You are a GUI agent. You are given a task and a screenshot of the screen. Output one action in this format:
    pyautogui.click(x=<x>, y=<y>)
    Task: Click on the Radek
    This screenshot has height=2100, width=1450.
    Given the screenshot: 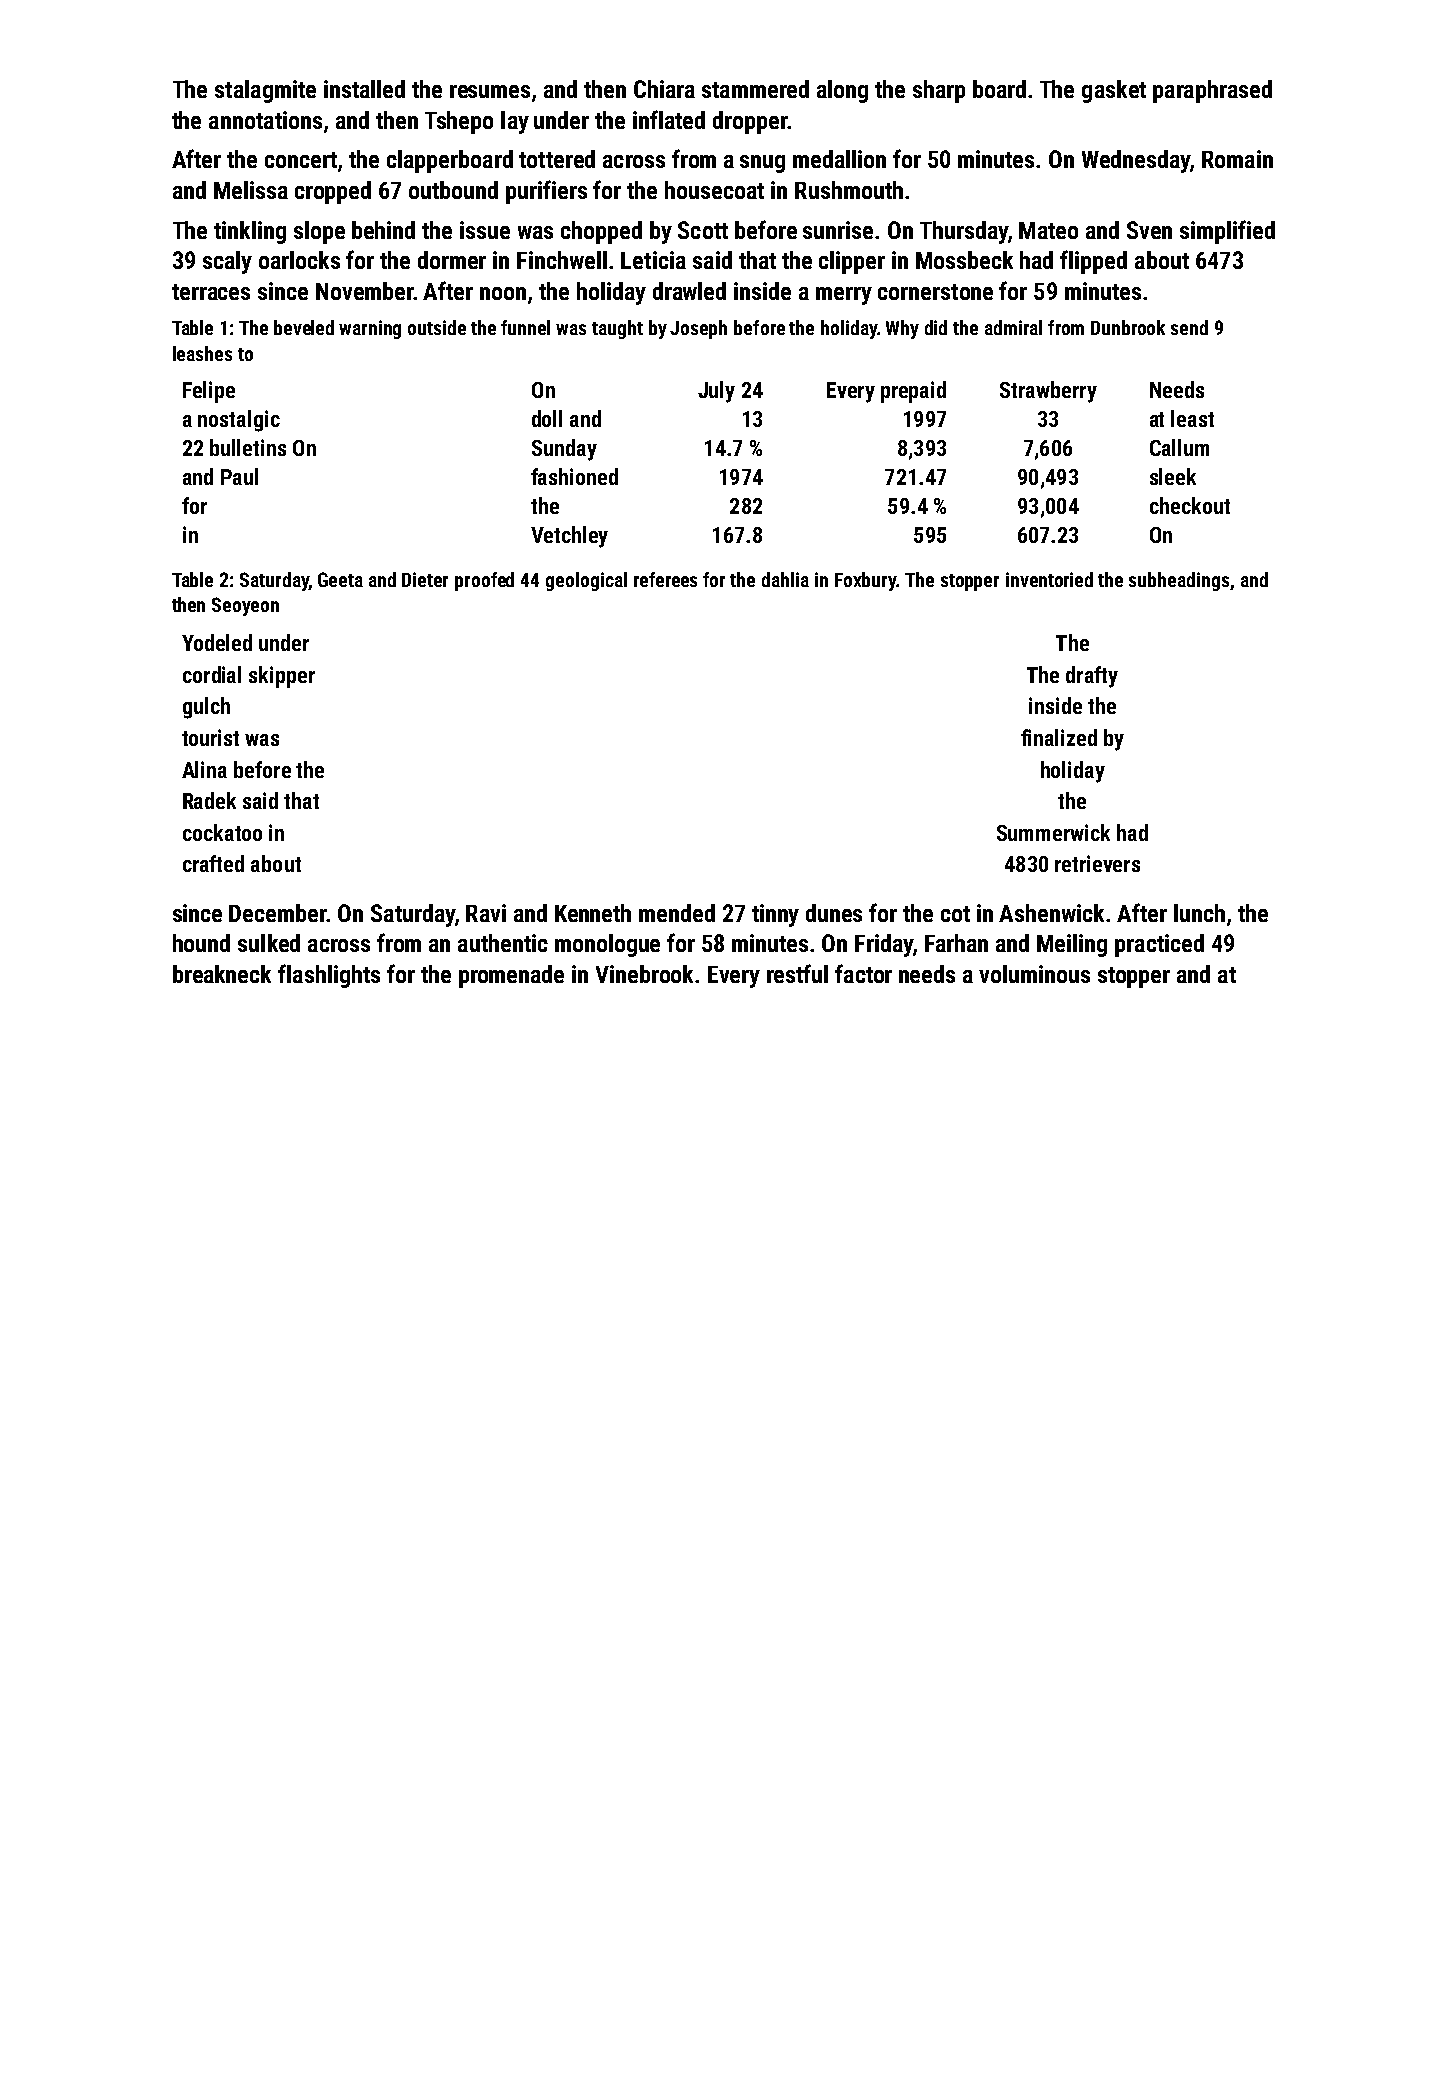 What is the action you would take?
    pyautogui.click(x=209, y=800)
